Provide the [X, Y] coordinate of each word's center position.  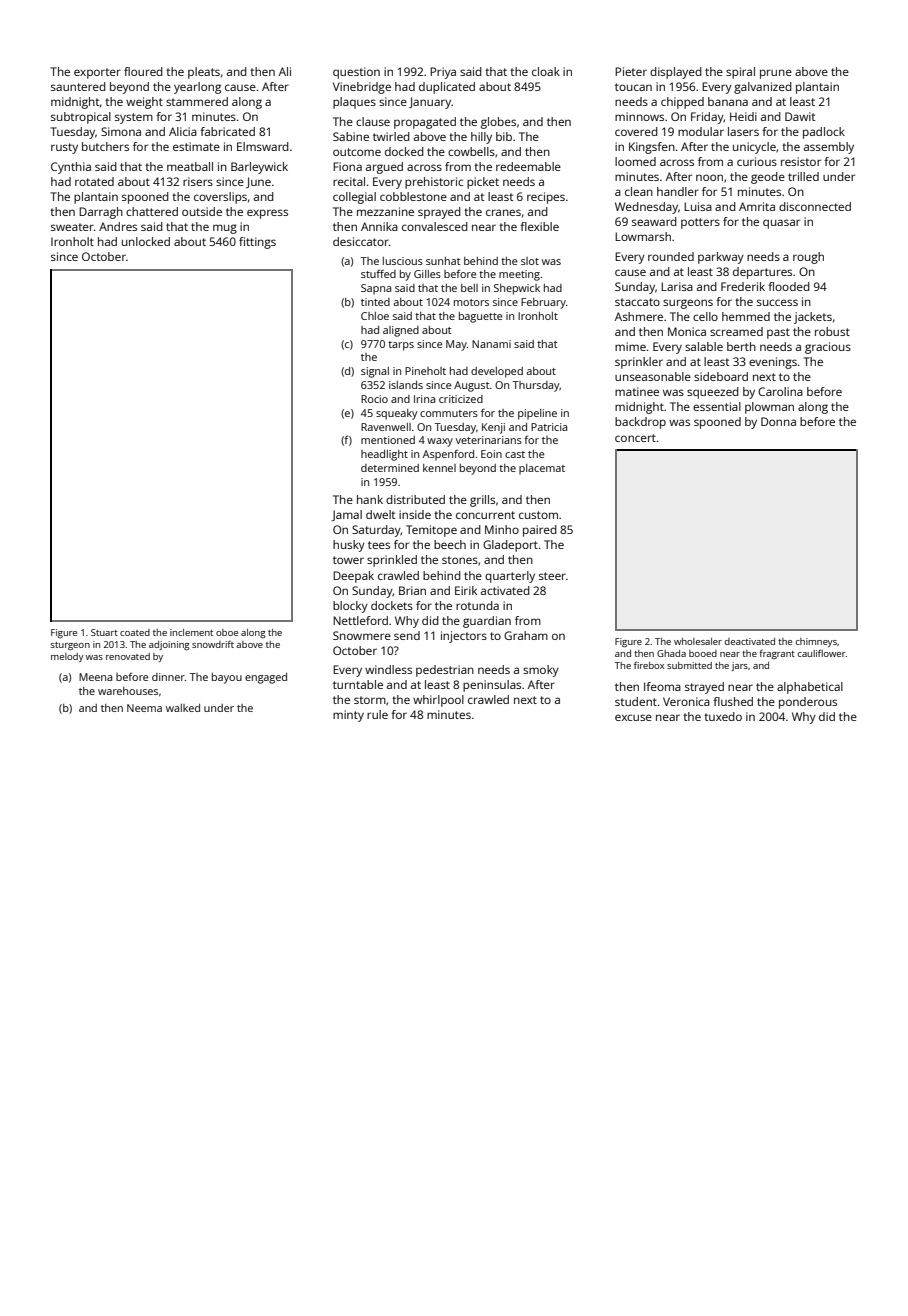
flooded [789, 286]
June [258, 182]
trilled [803, 176]
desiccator [361, 241]
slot [530, 261]
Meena [95, 677]
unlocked [146, 241]
